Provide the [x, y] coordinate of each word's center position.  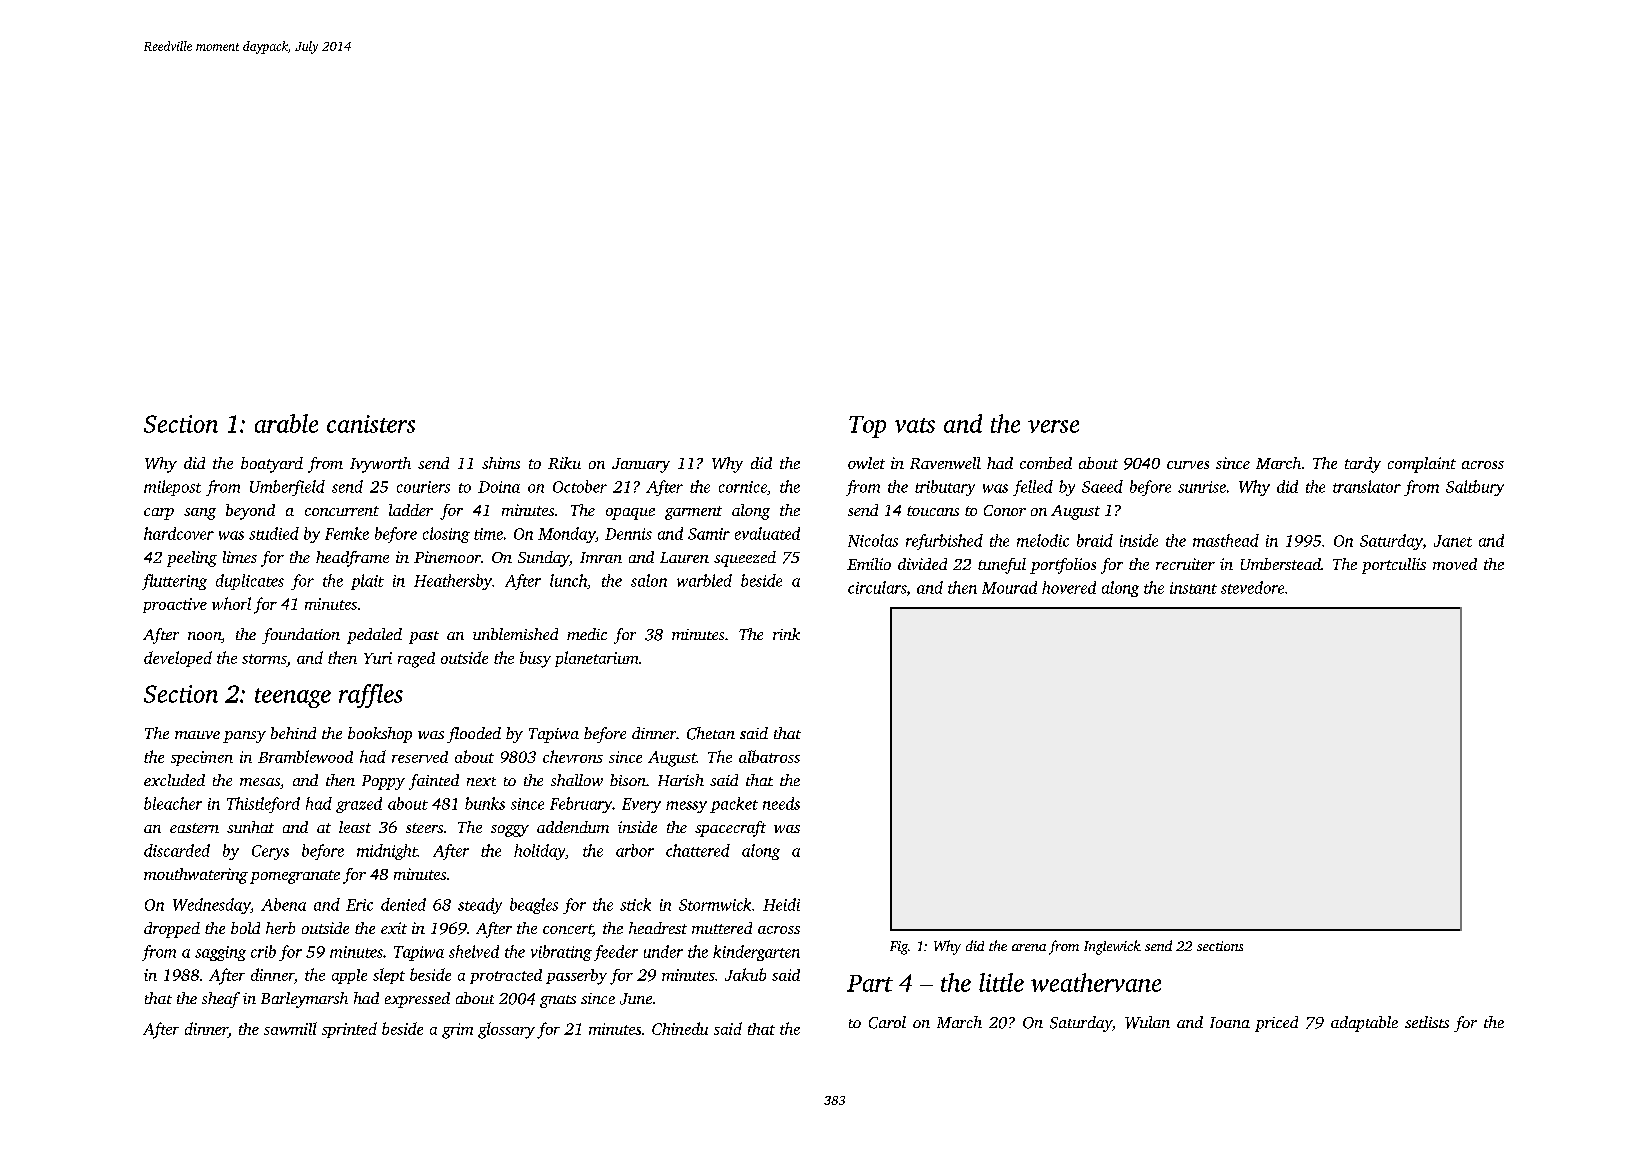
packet [734, 805]
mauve [197, 735]
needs [781, 803]
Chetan [711, 733]
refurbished [944, 542]
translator [1367, 486]
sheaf [221, 1000]
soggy [510, 831]
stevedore [1252, 587]
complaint [1422, 465]
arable [286, 423]
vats [915, 425]
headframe [352, 559]
